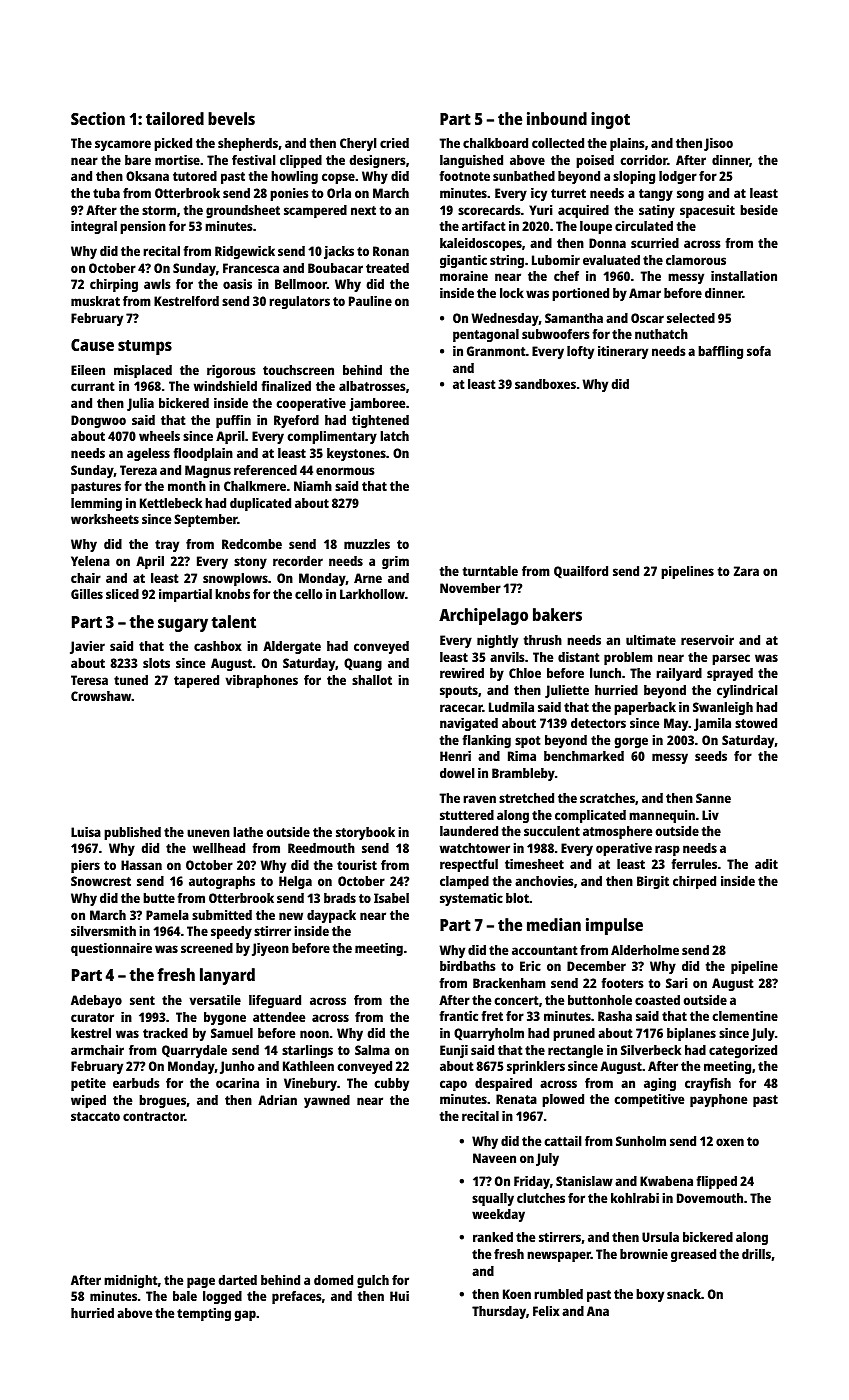  Describe the element at coordinates (95, 1116) in the screenshot. I see `staccato` at that location.
